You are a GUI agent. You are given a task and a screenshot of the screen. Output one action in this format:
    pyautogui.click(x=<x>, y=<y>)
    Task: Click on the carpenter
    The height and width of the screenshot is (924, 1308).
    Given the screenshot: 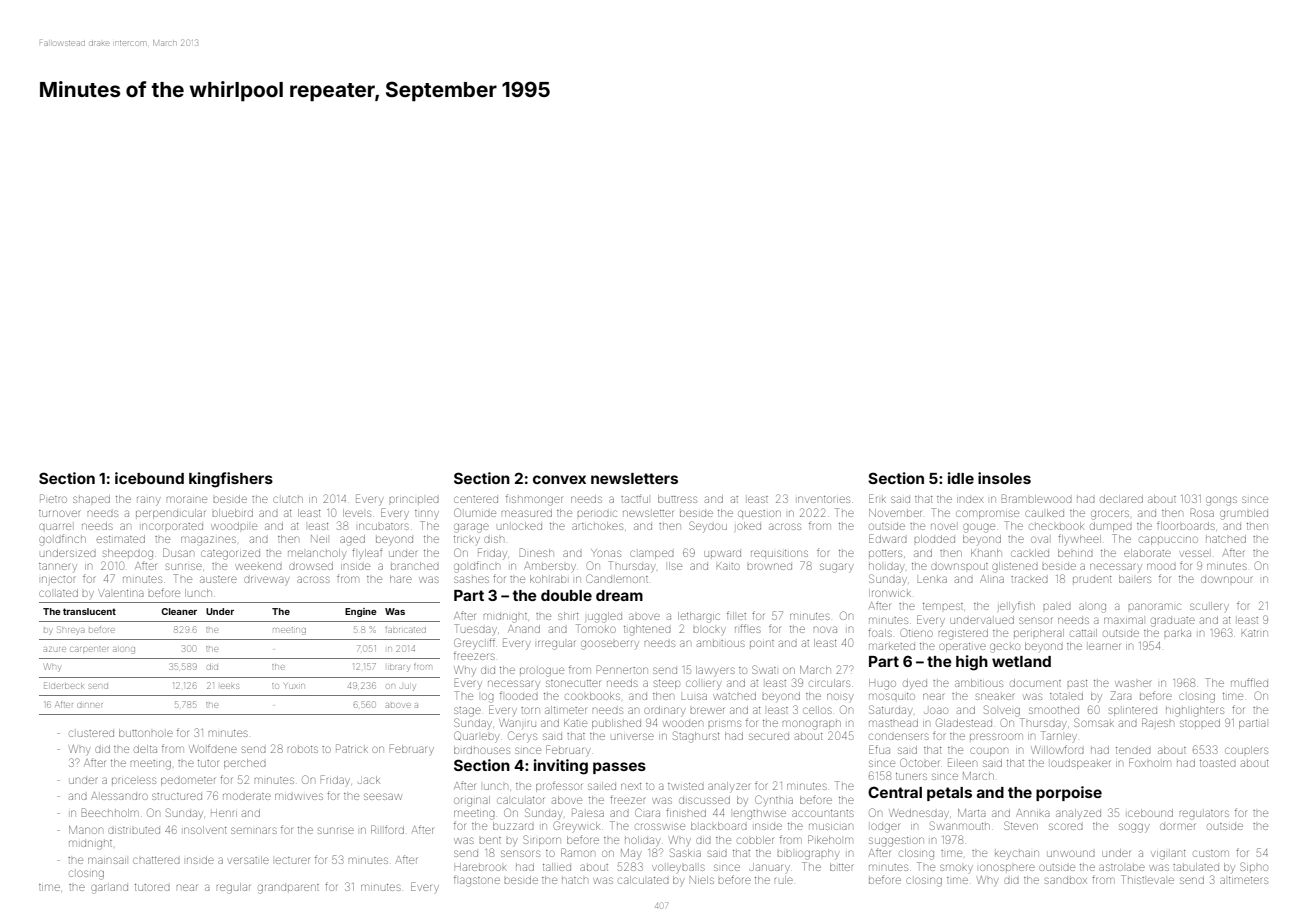 What is the action you would take?
    pyautogui.click(x=90, y=649)
